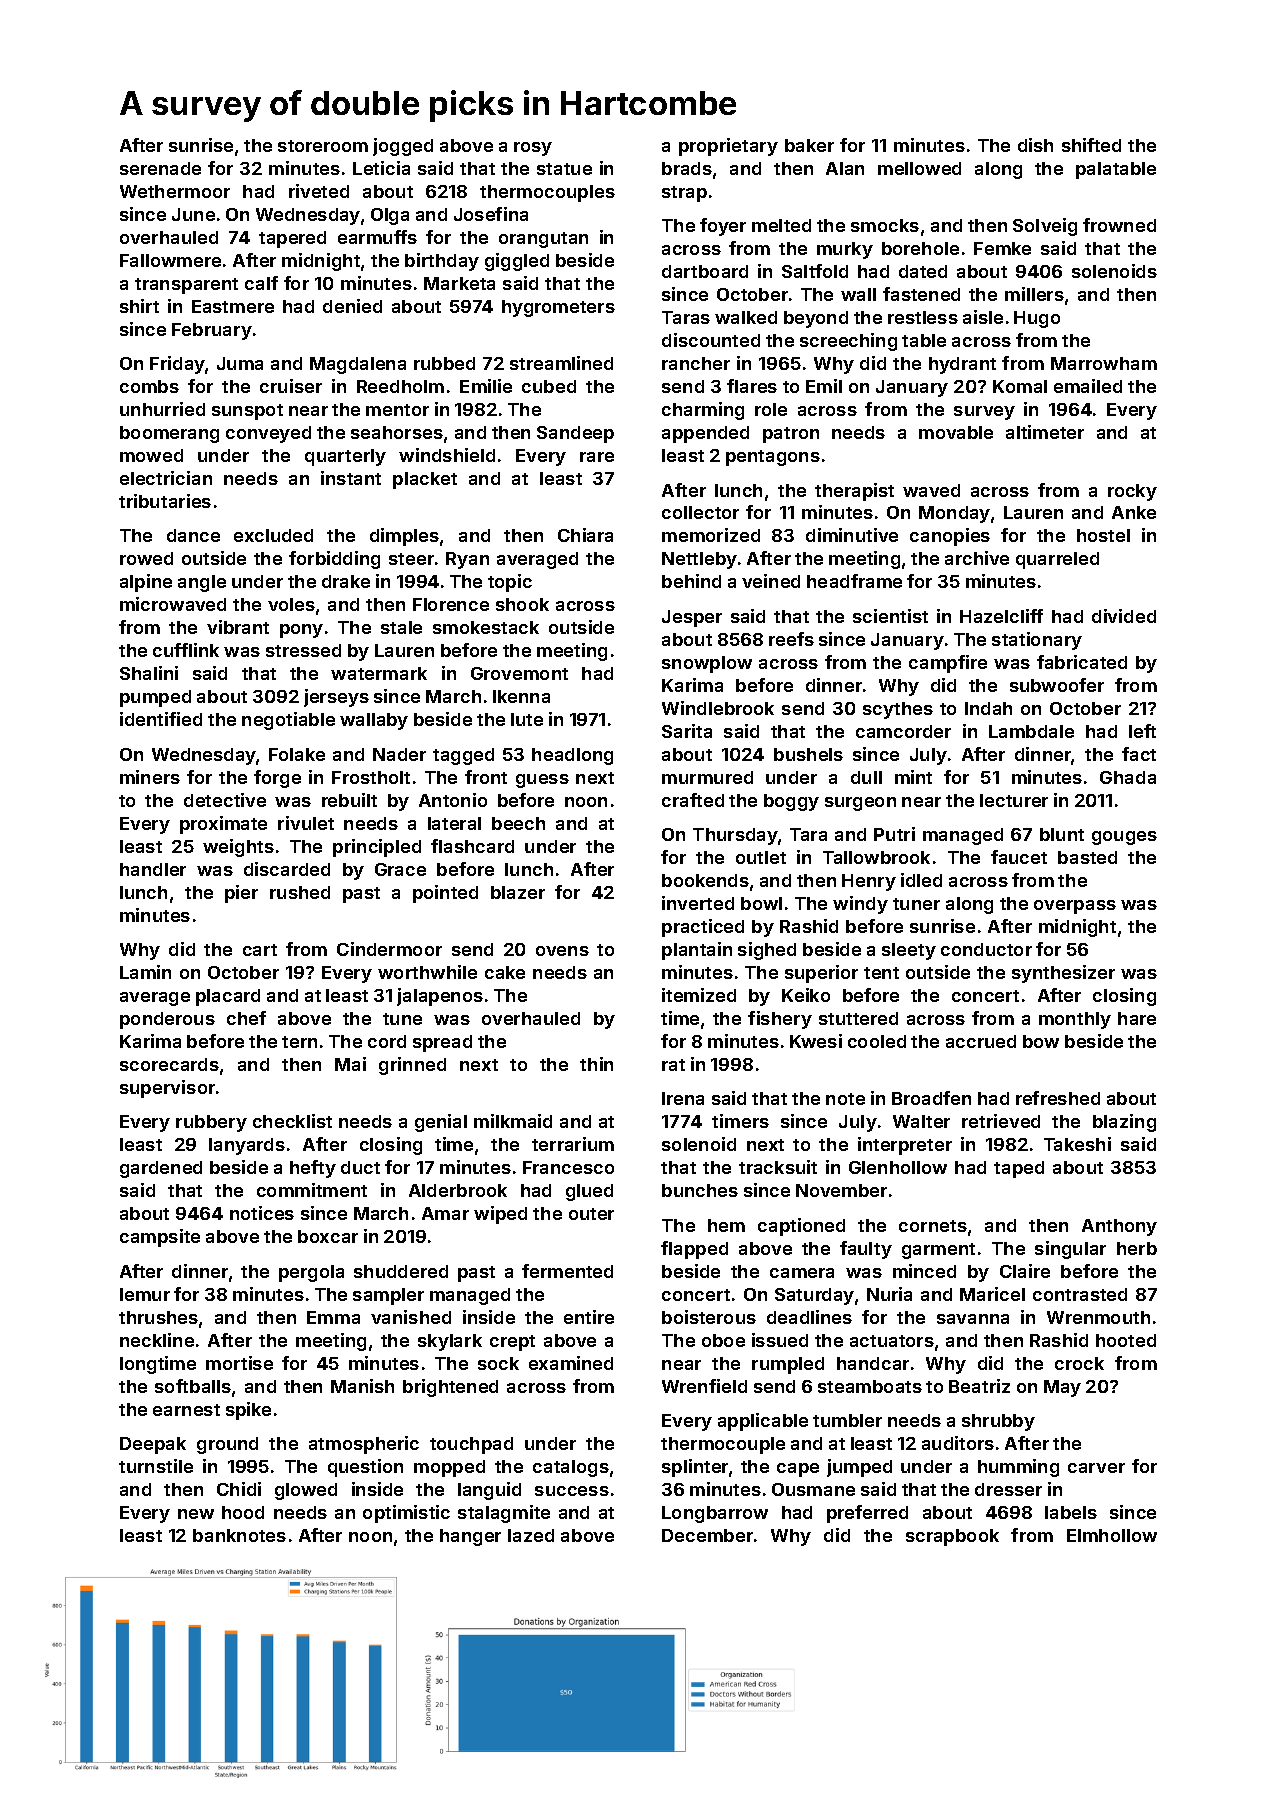  I want to click on dish, so click(1035, 145).
